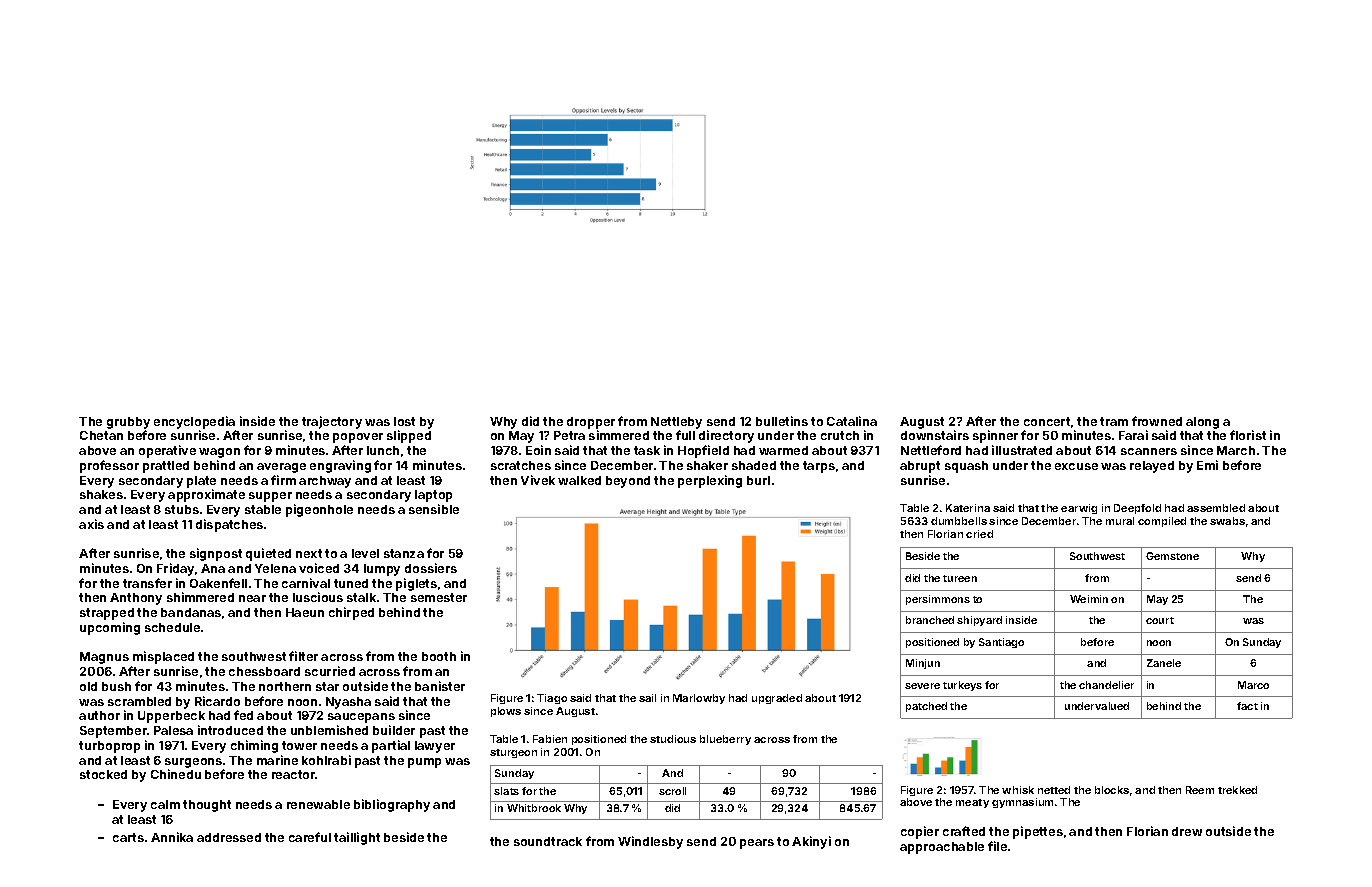  I want to click on lunch, so click(383, 450).
